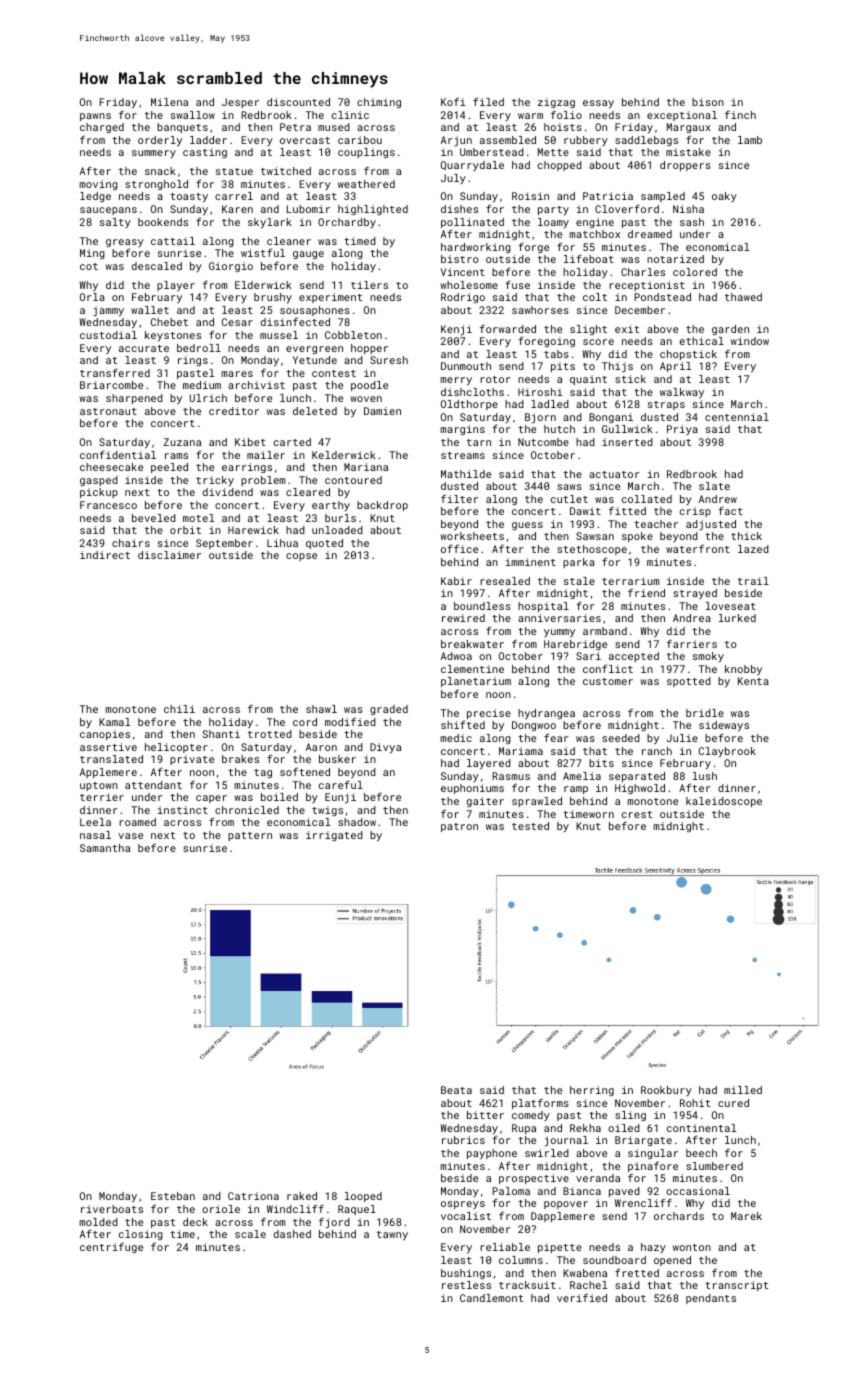 The image size is (849, 1400). Describe the element at coordinates (463, 618) in the image. I see `rewired` at that location.
